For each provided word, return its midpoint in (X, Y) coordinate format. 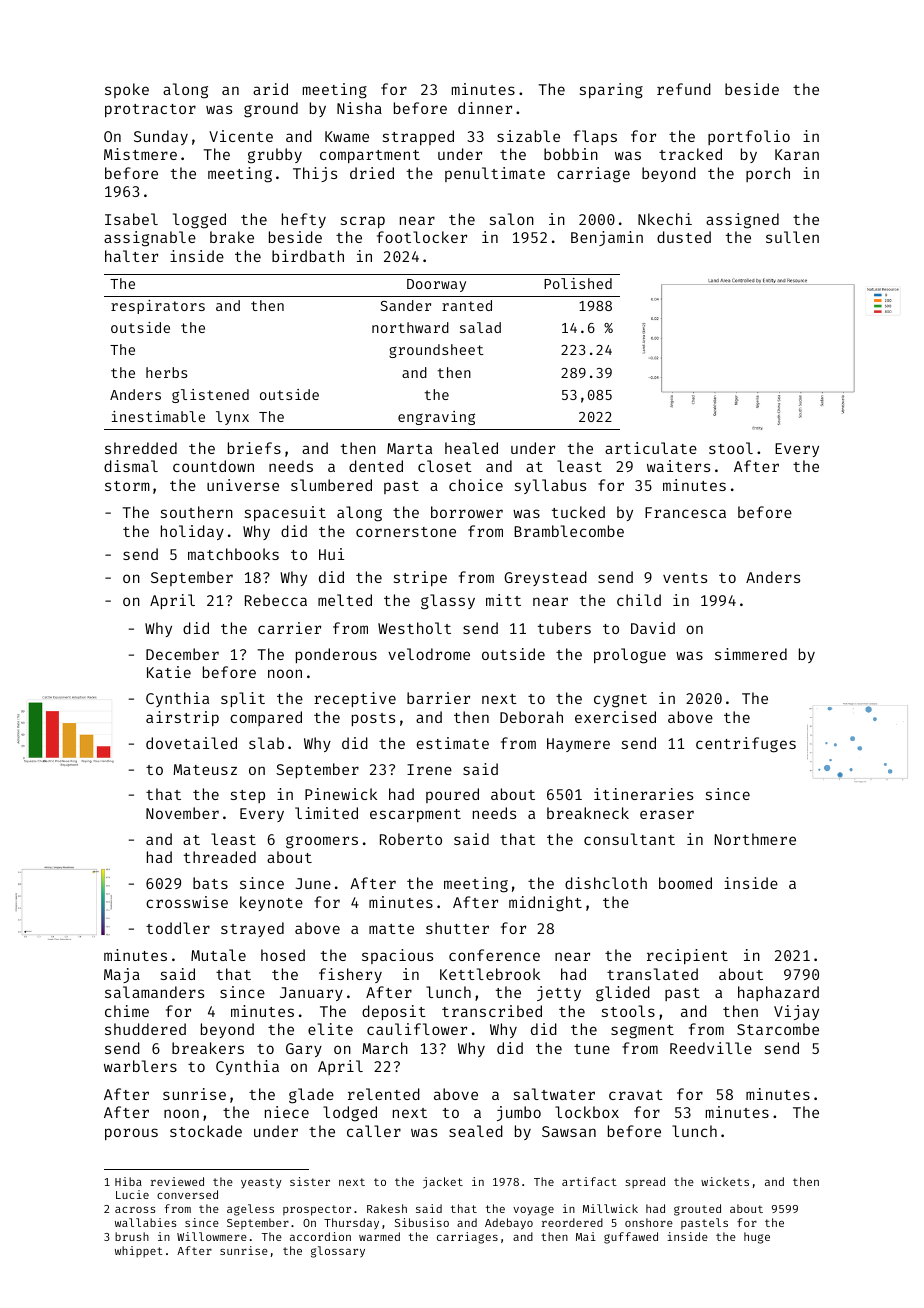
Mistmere (140, 154)
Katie (169, 672)
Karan (797, 154)
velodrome (429, 654)
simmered (751, 654)
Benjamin (607, 238)
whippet (139, 1252)
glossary (338, 1252)
